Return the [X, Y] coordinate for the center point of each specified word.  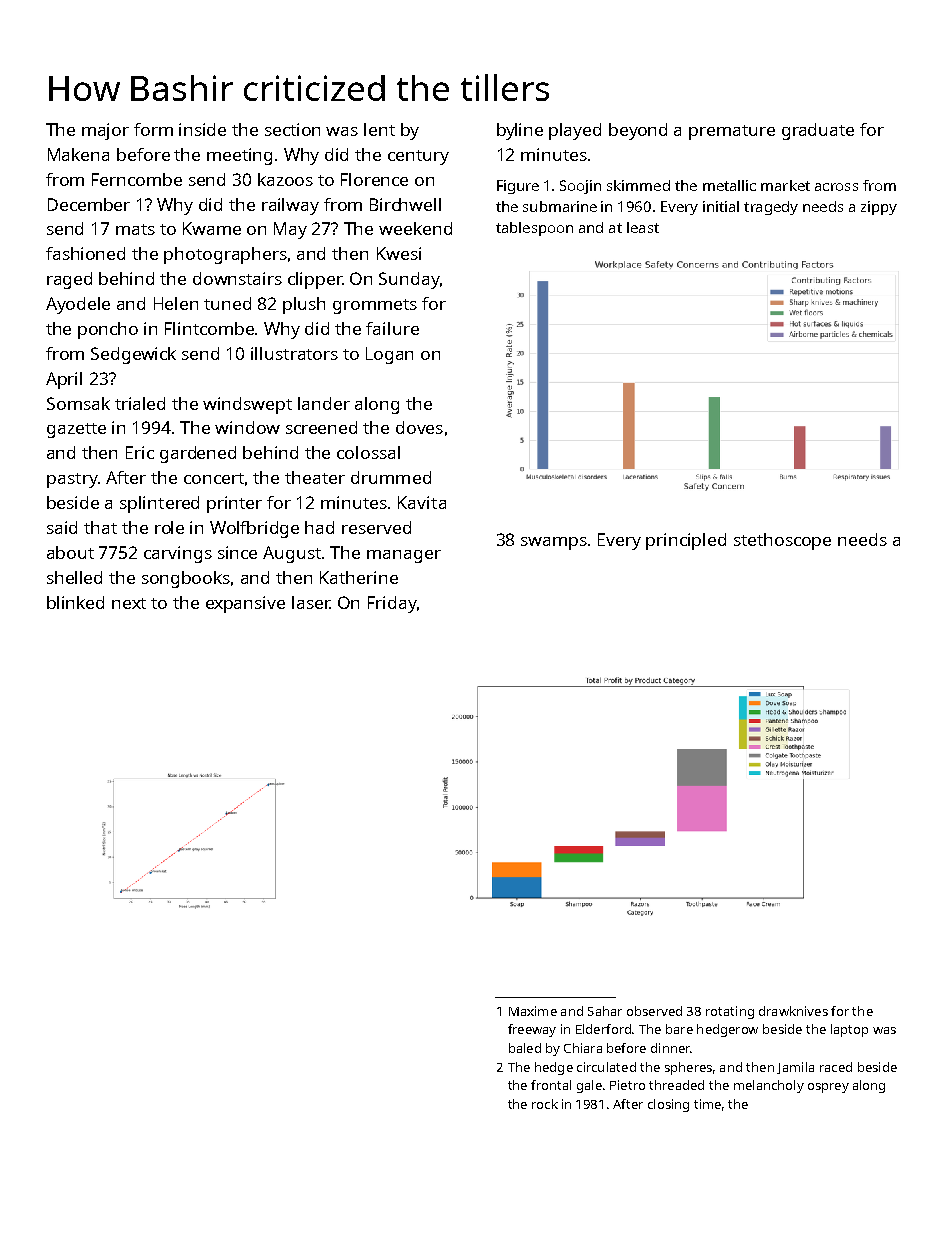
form [153, 129]
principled [686, 541]
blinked [75, 602]
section [292, 129]
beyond [638, 131]
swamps [554, 543]
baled [525, 1048]
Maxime [533, 1011]
